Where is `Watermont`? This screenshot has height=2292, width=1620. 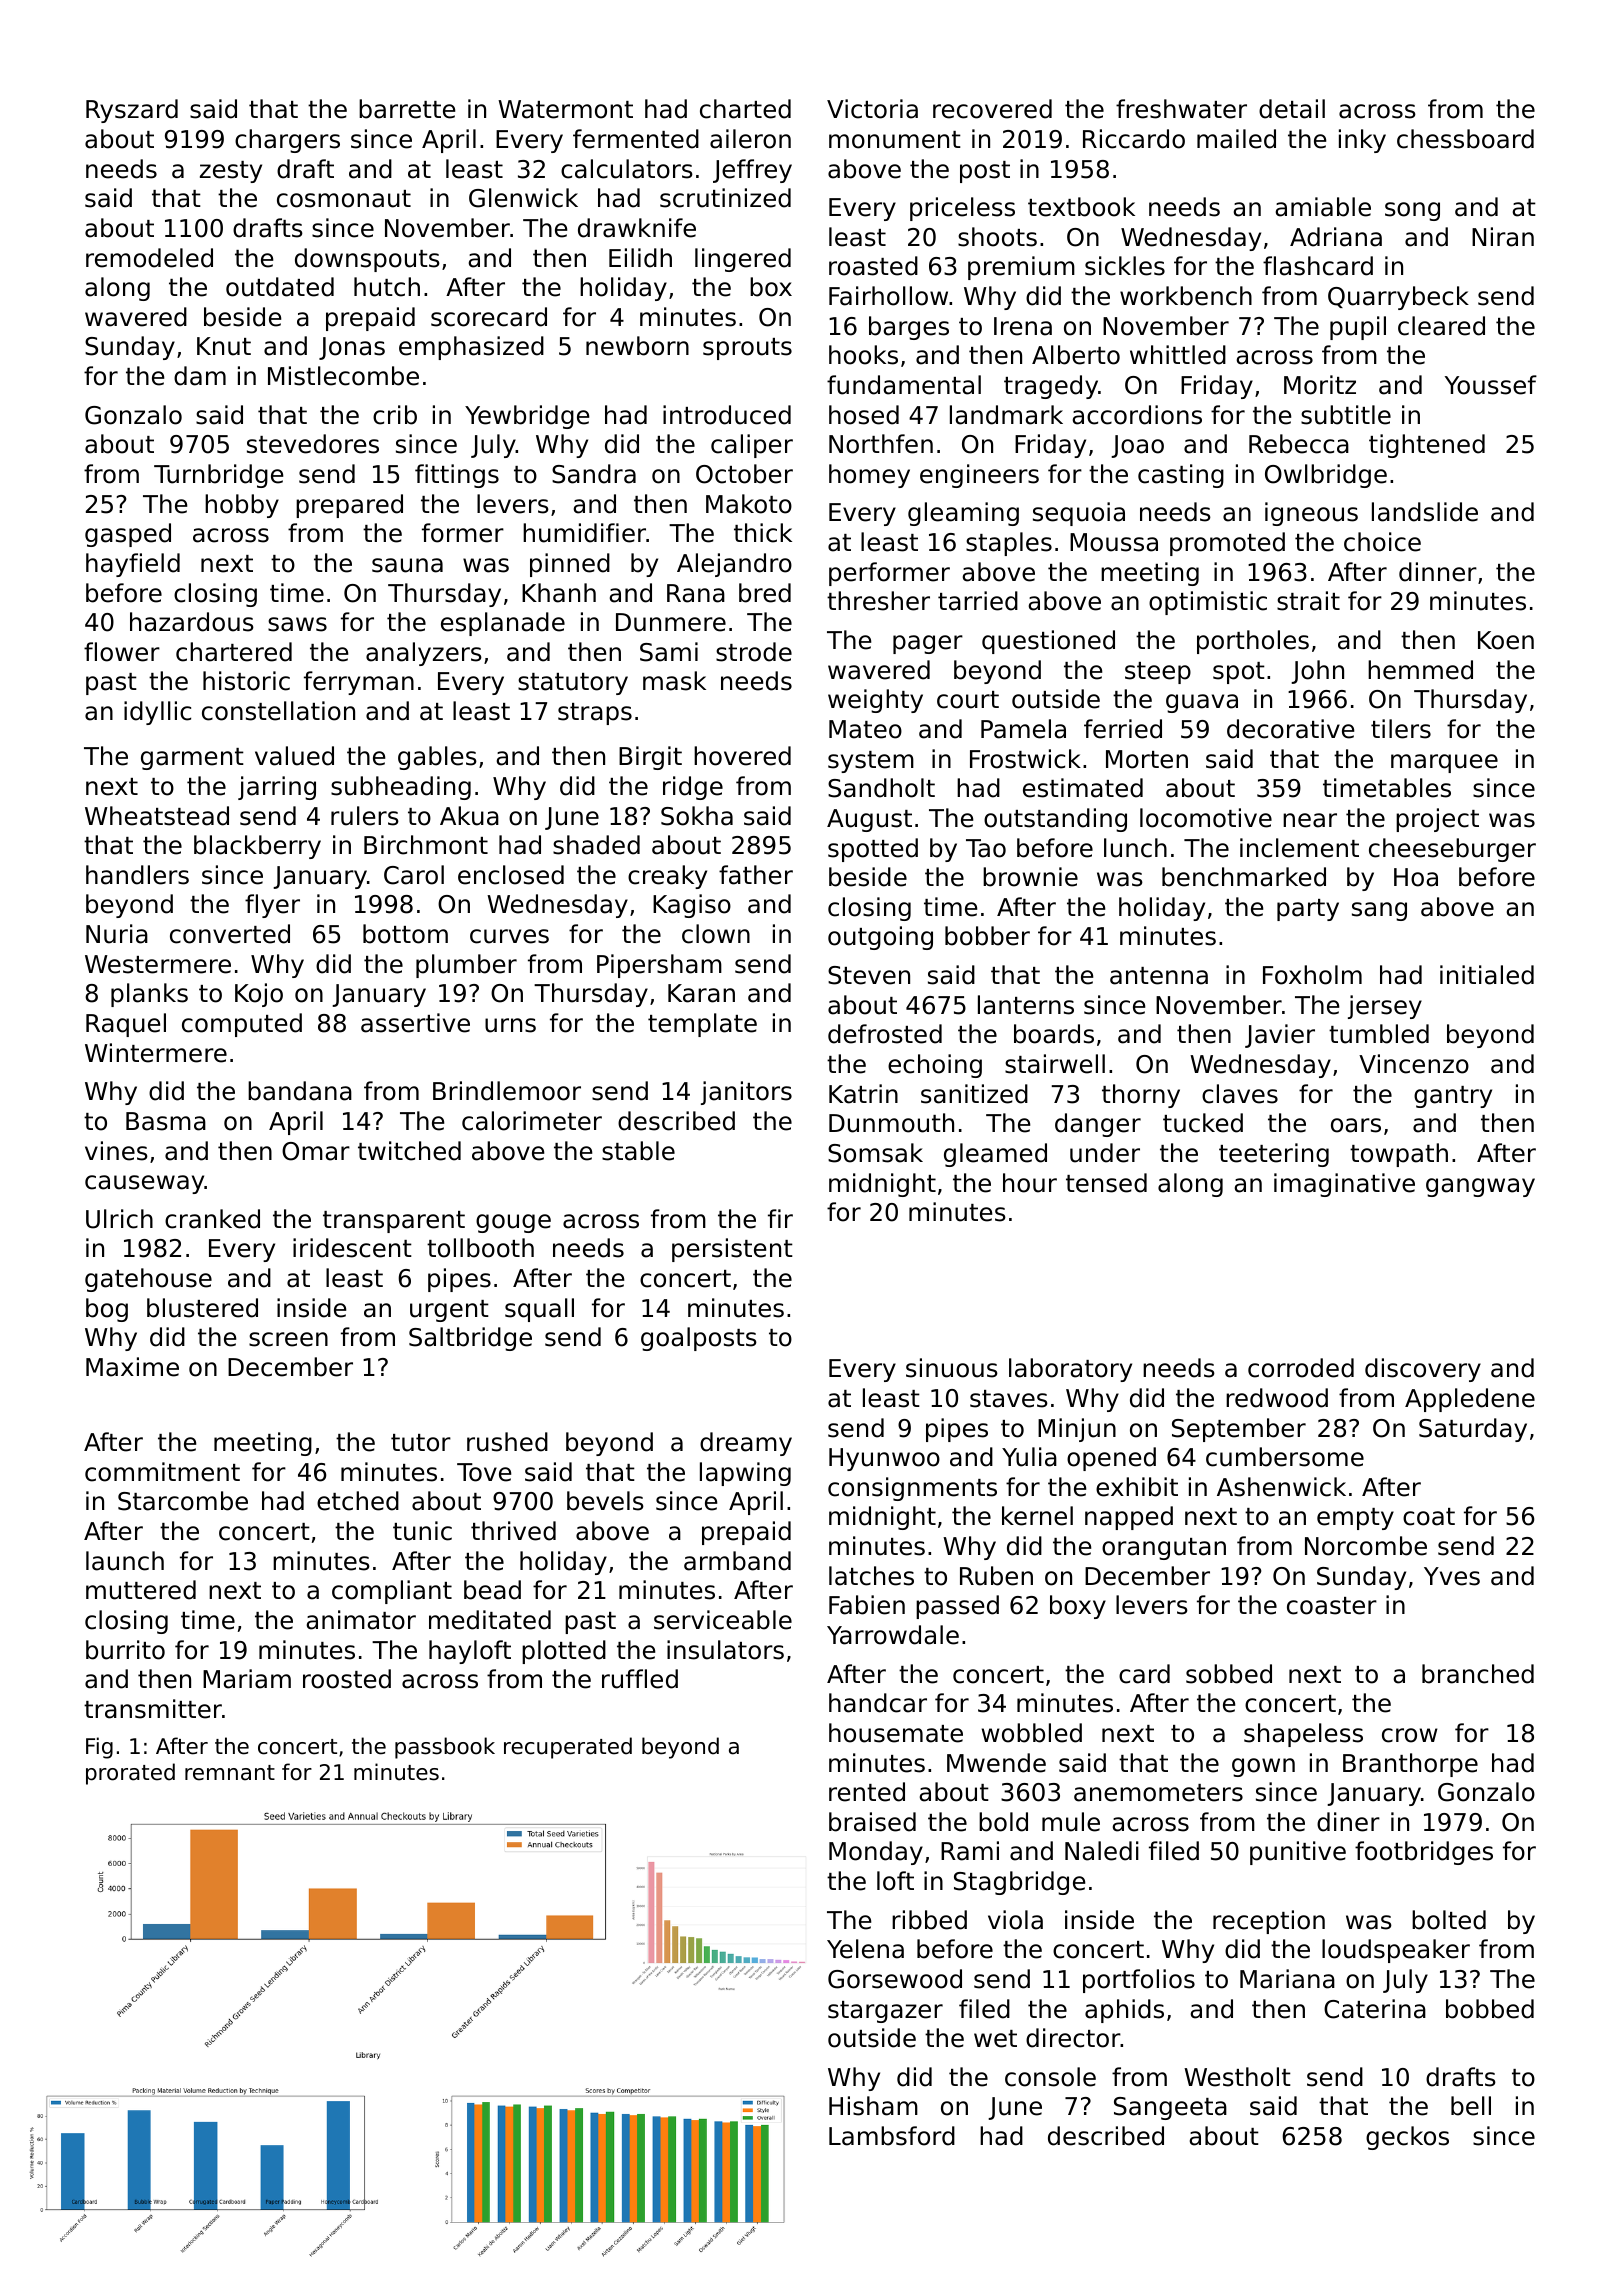 Watermont is located at coordinates (565, 109).
